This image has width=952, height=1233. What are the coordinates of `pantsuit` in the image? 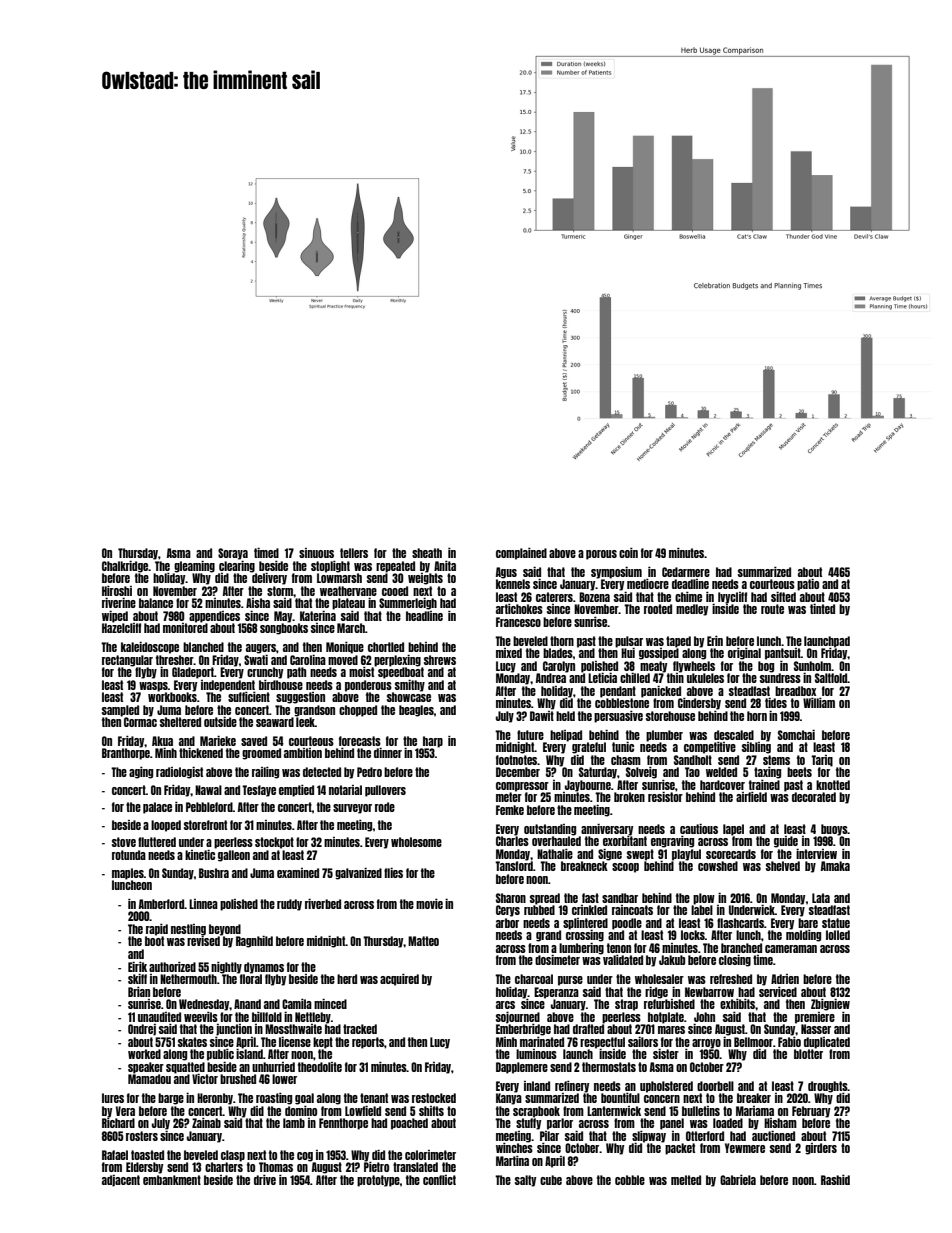 It's located at (783, 654).
